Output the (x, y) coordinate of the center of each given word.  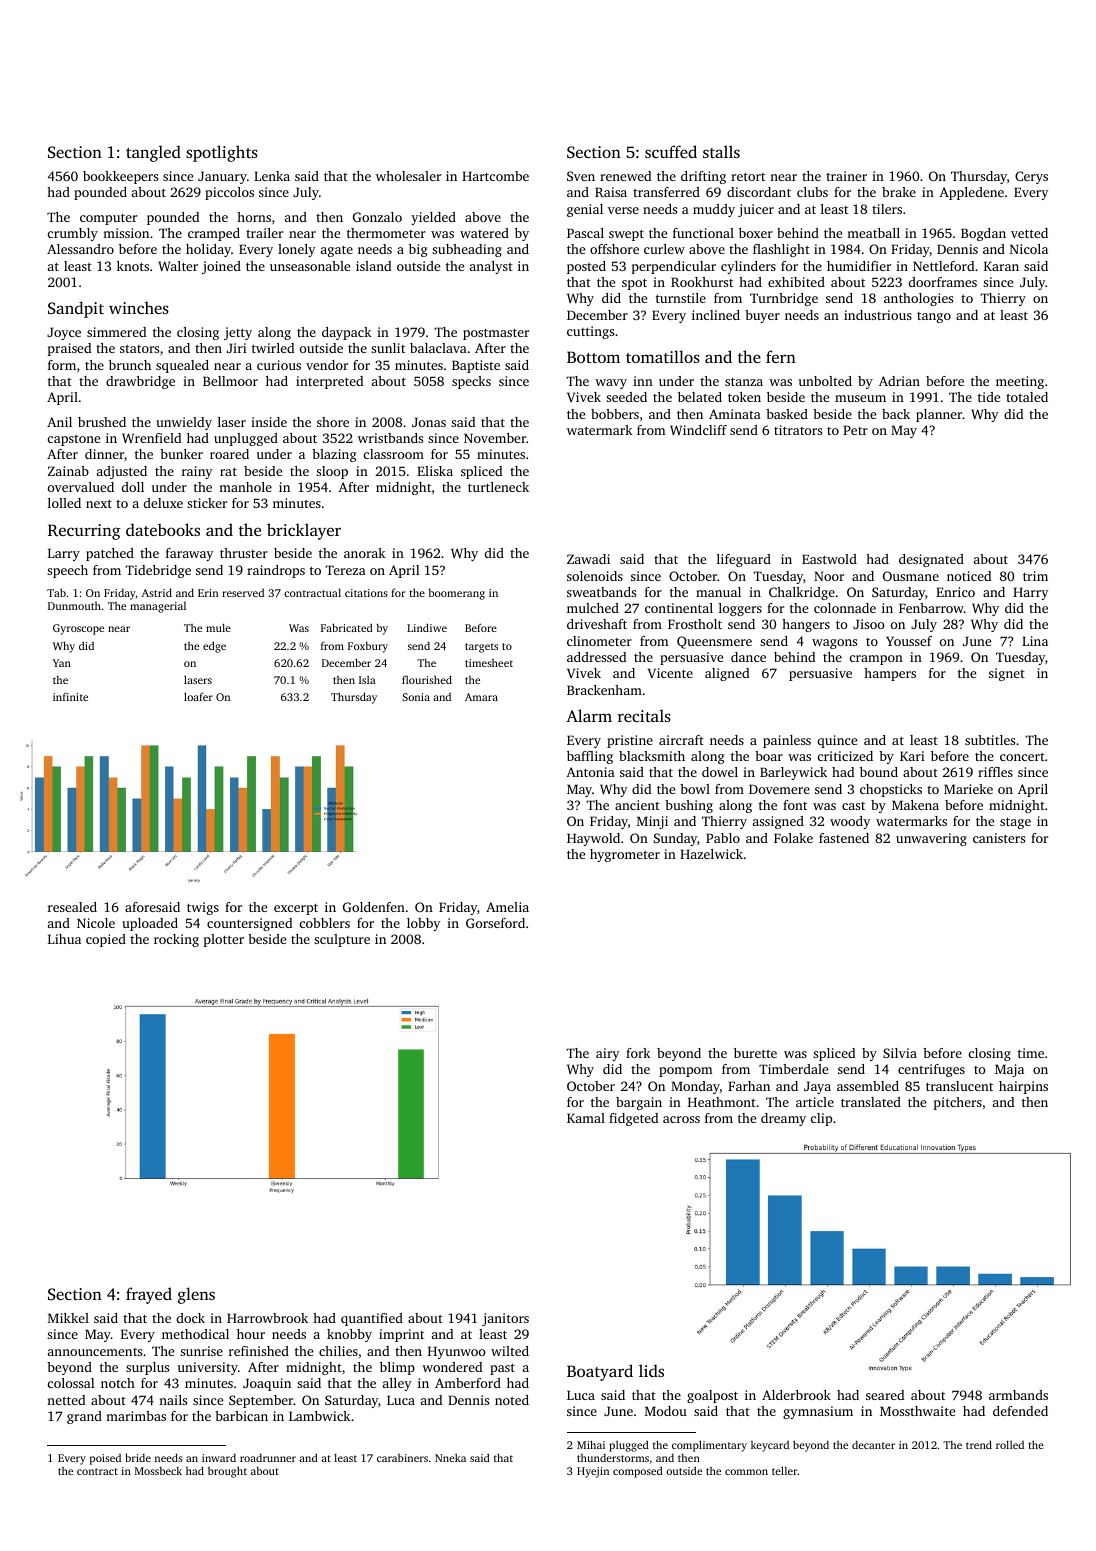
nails (173, 1400)
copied (106, 940)
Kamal (586, 1118)
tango (934, 317)
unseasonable (310, 266)
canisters (999, 838)
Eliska (435, 471)
